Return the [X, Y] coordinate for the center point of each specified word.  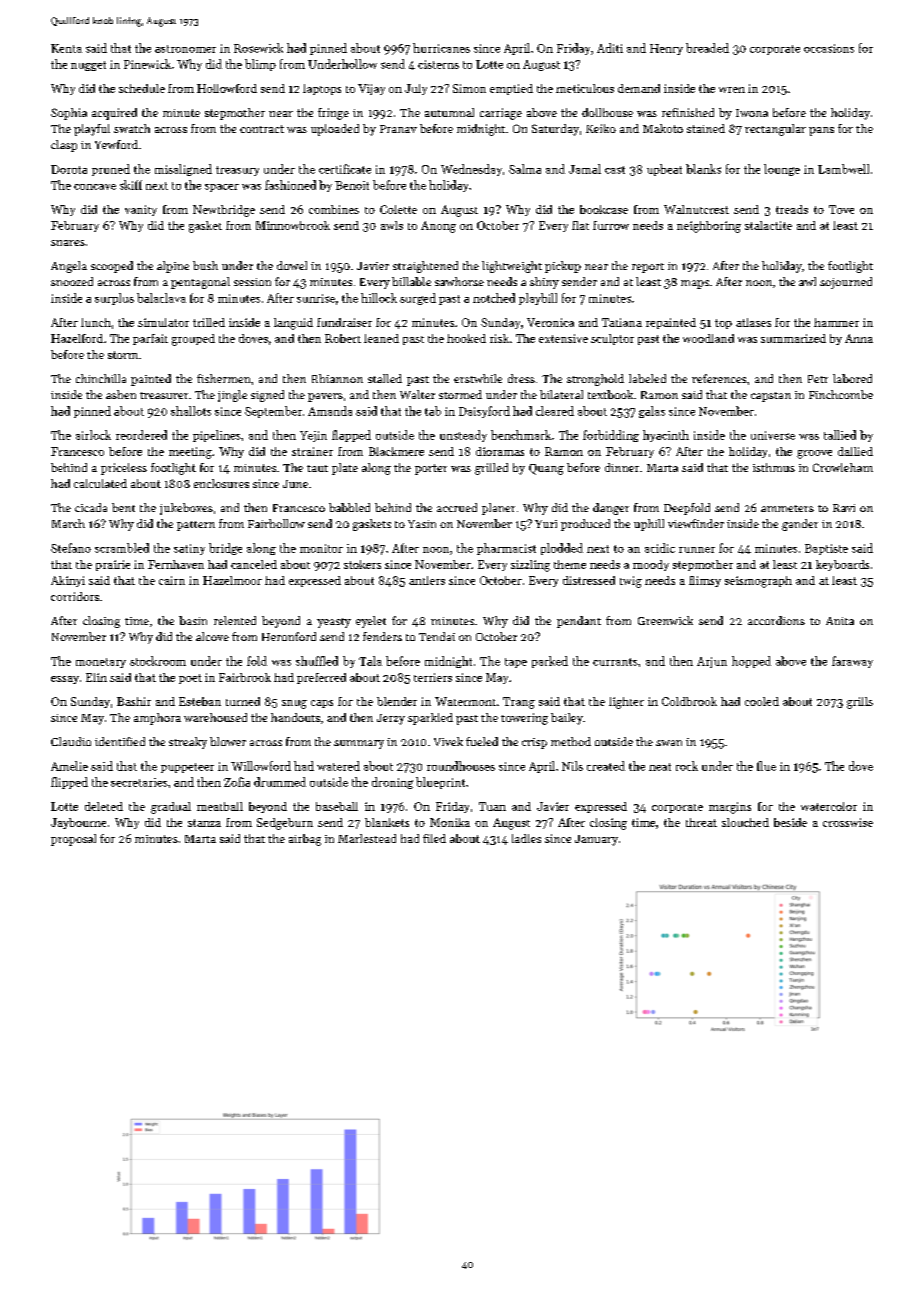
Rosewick [258, 48]
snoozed [72, 281]
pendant [579, 622]
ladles [526, 838]
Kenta [66, 48]
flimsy [705, 581]
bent [123, 507]
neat [660, 767]
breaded [707, 48]
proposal [73, 840]
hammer [836, 322]
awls [392, 225]
